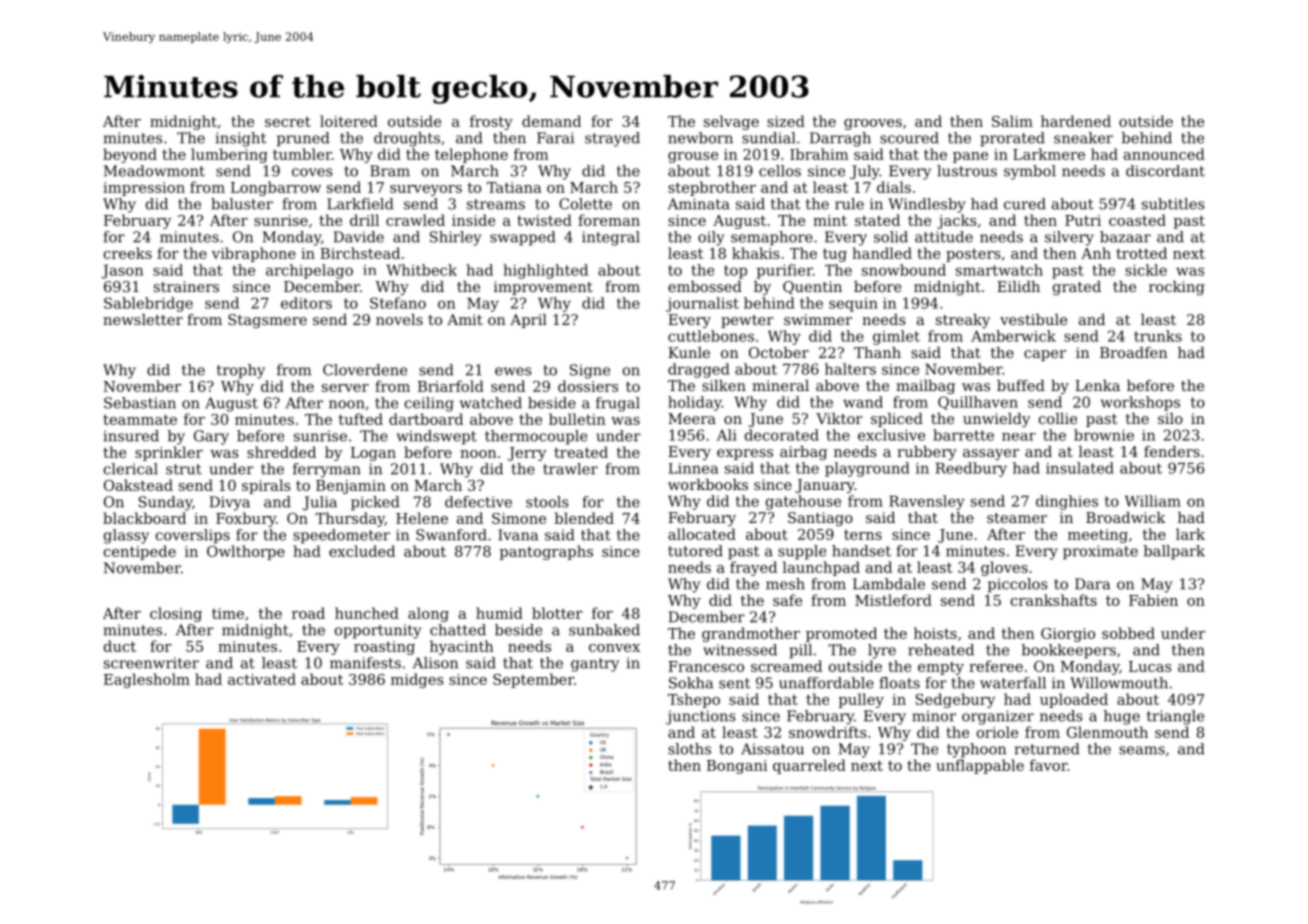  I want to click on hardened, so click(1076, 121).
